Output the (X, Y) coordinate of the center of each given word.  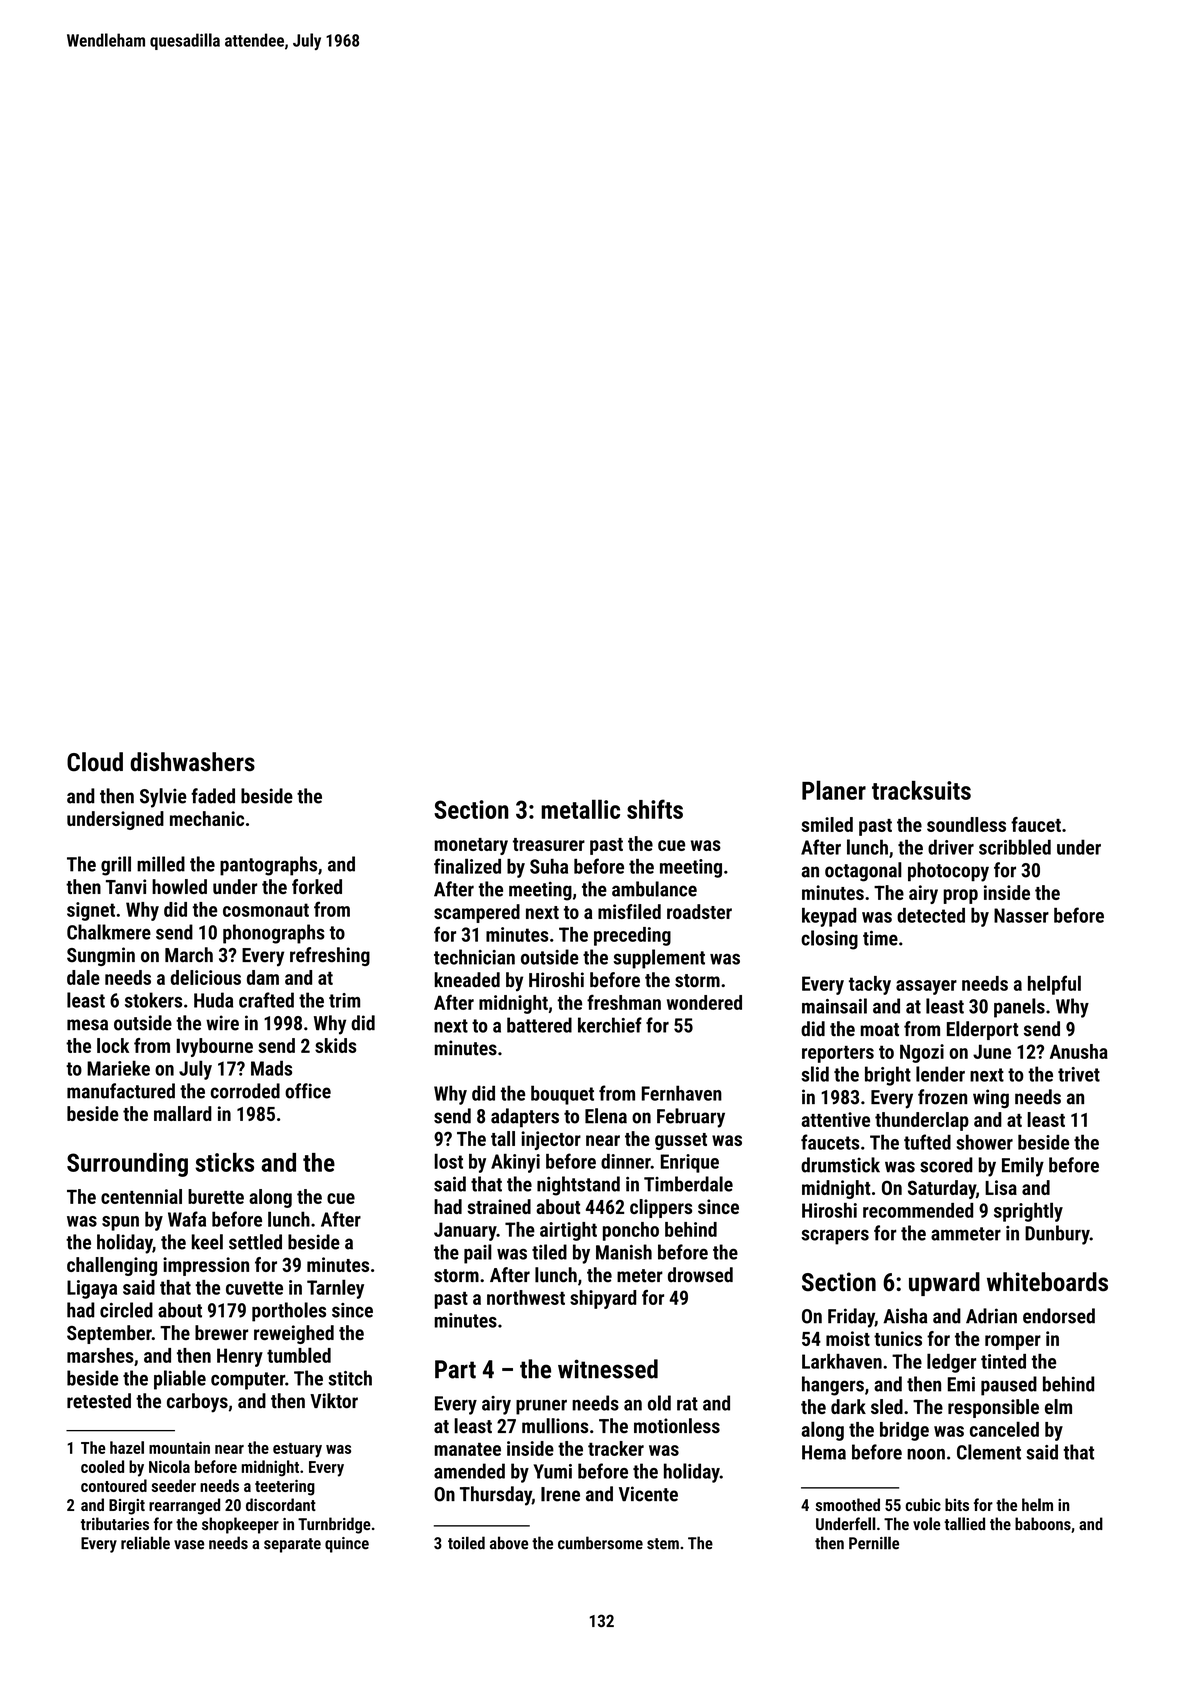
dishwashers (192, 762)
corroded (245, 1091)
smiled (827, 824)
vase (189, 1545)
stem (663, 1544)
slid (815, 1074)
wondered (704, 1002)
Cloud (95, 762)
